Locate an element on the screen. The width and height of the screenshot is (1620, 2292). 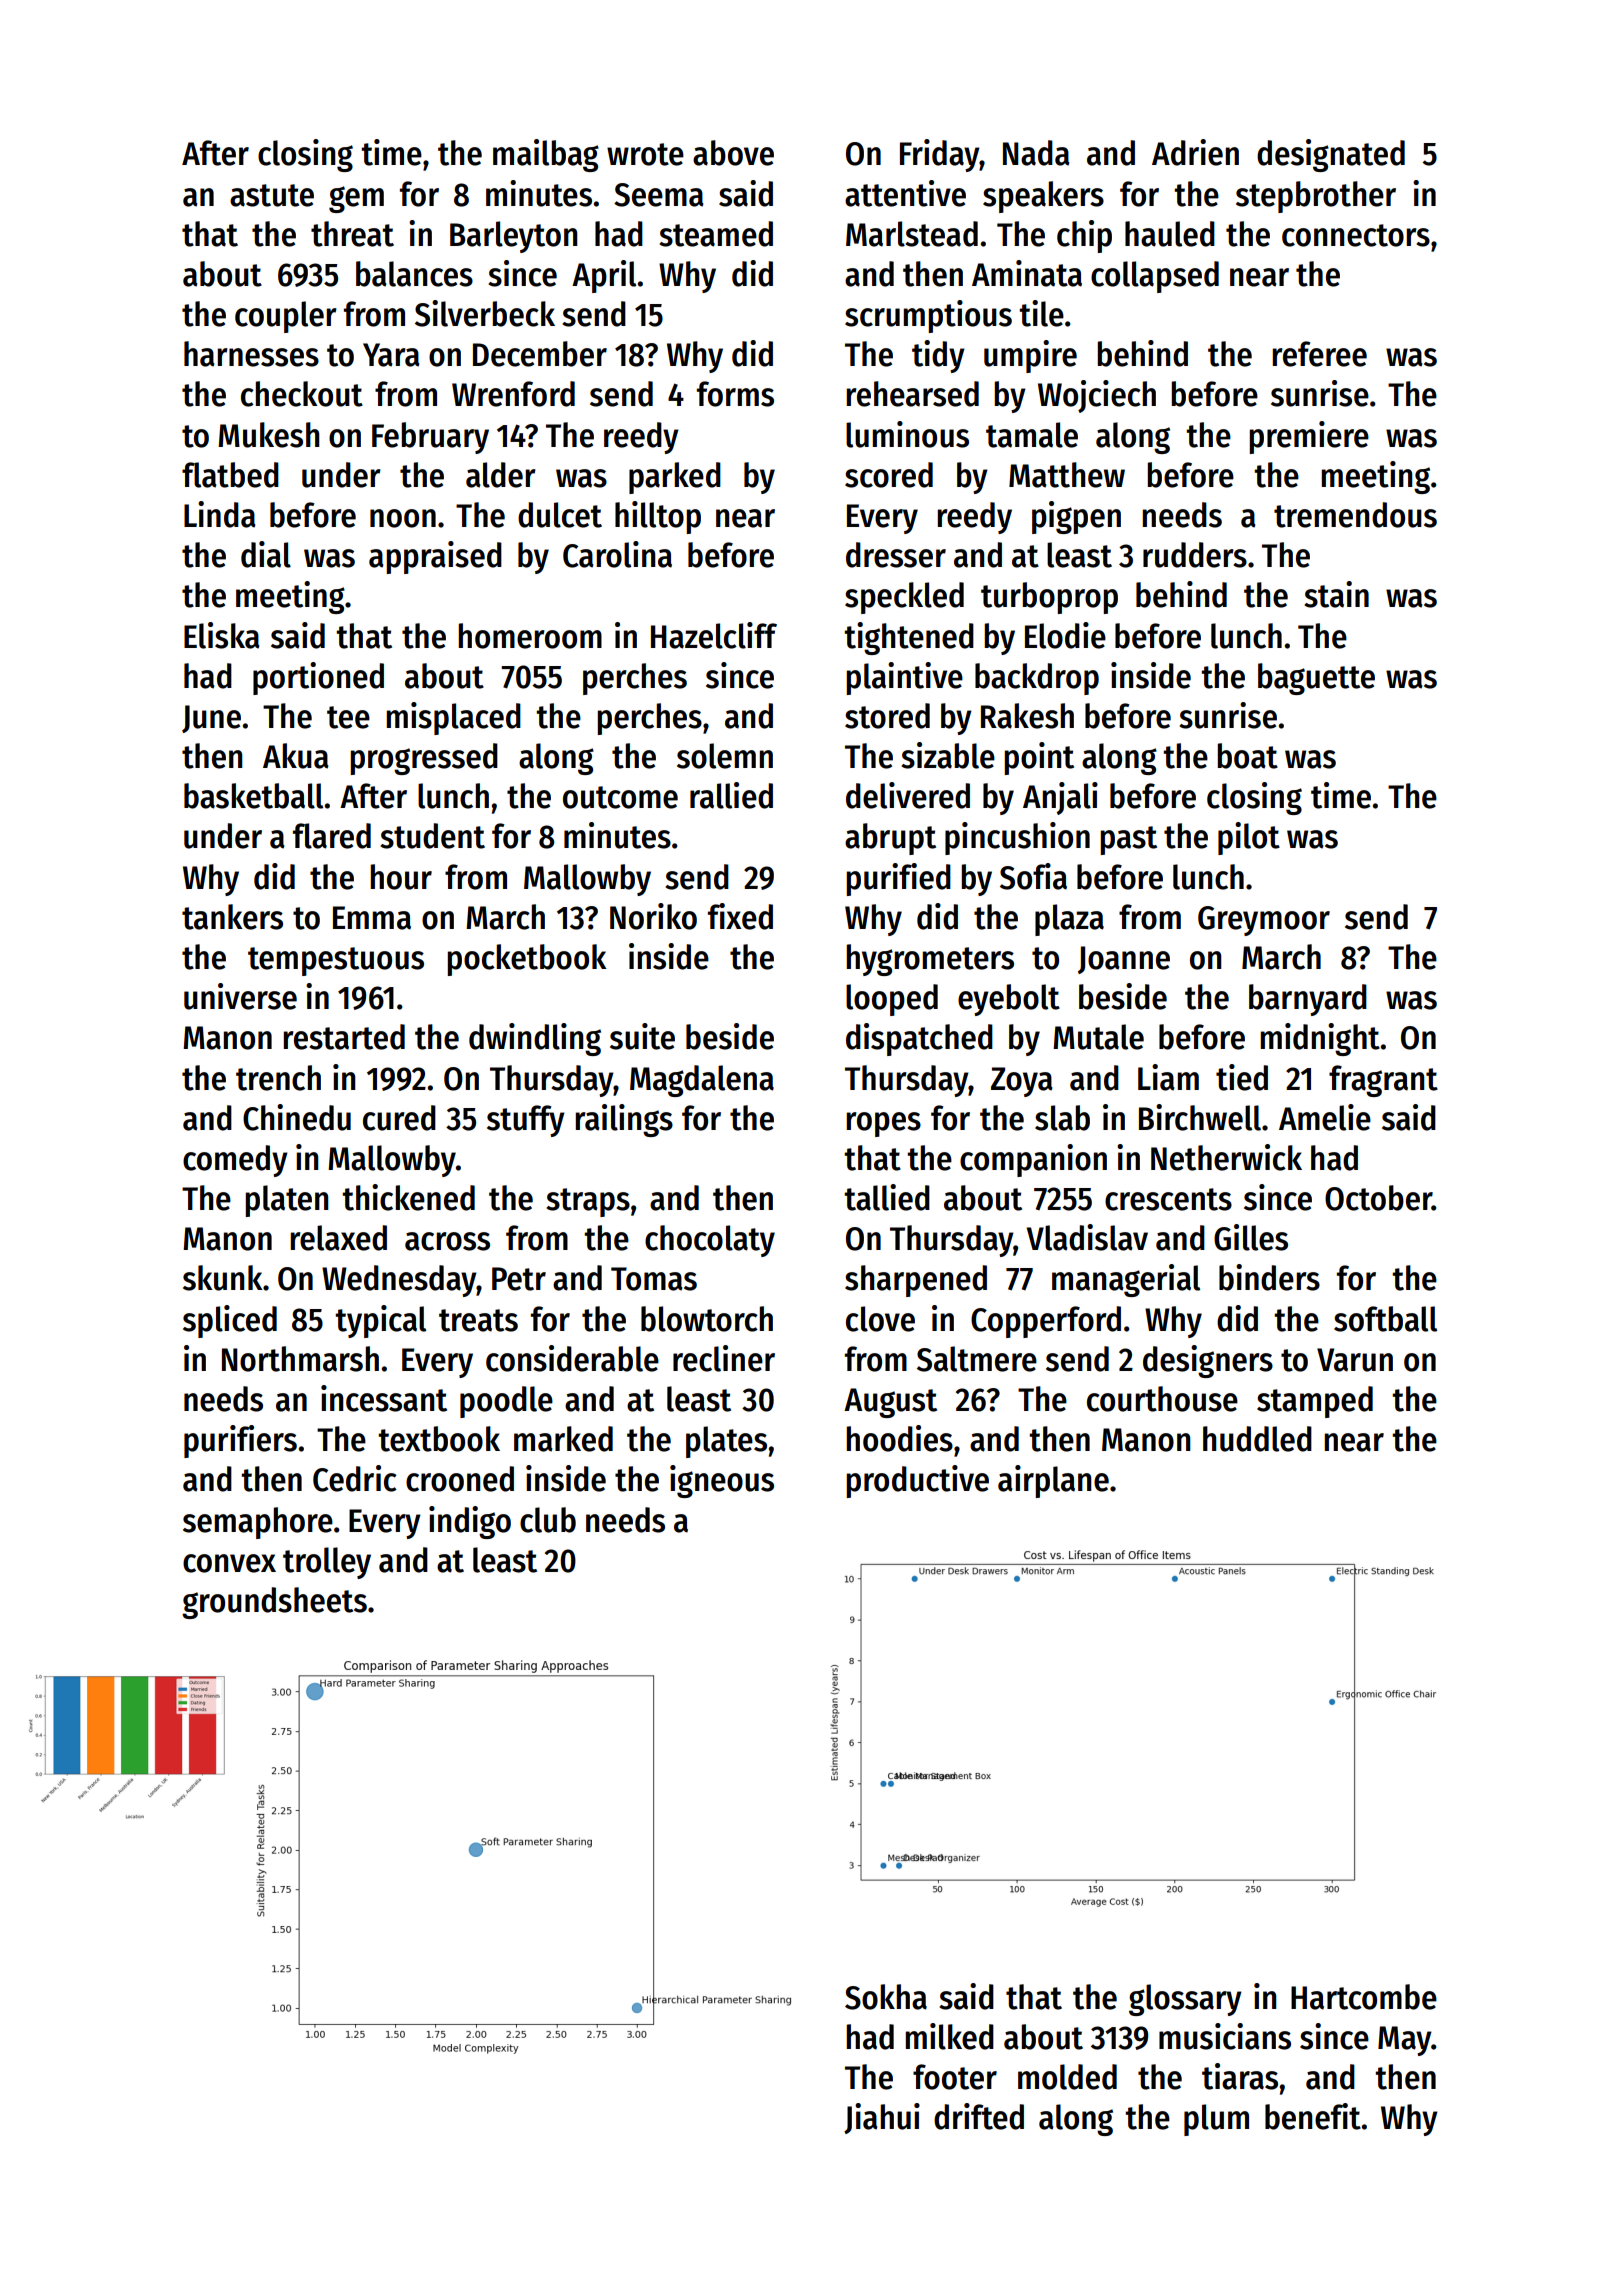
groundsheets is located at coordinates (274, 1603).
